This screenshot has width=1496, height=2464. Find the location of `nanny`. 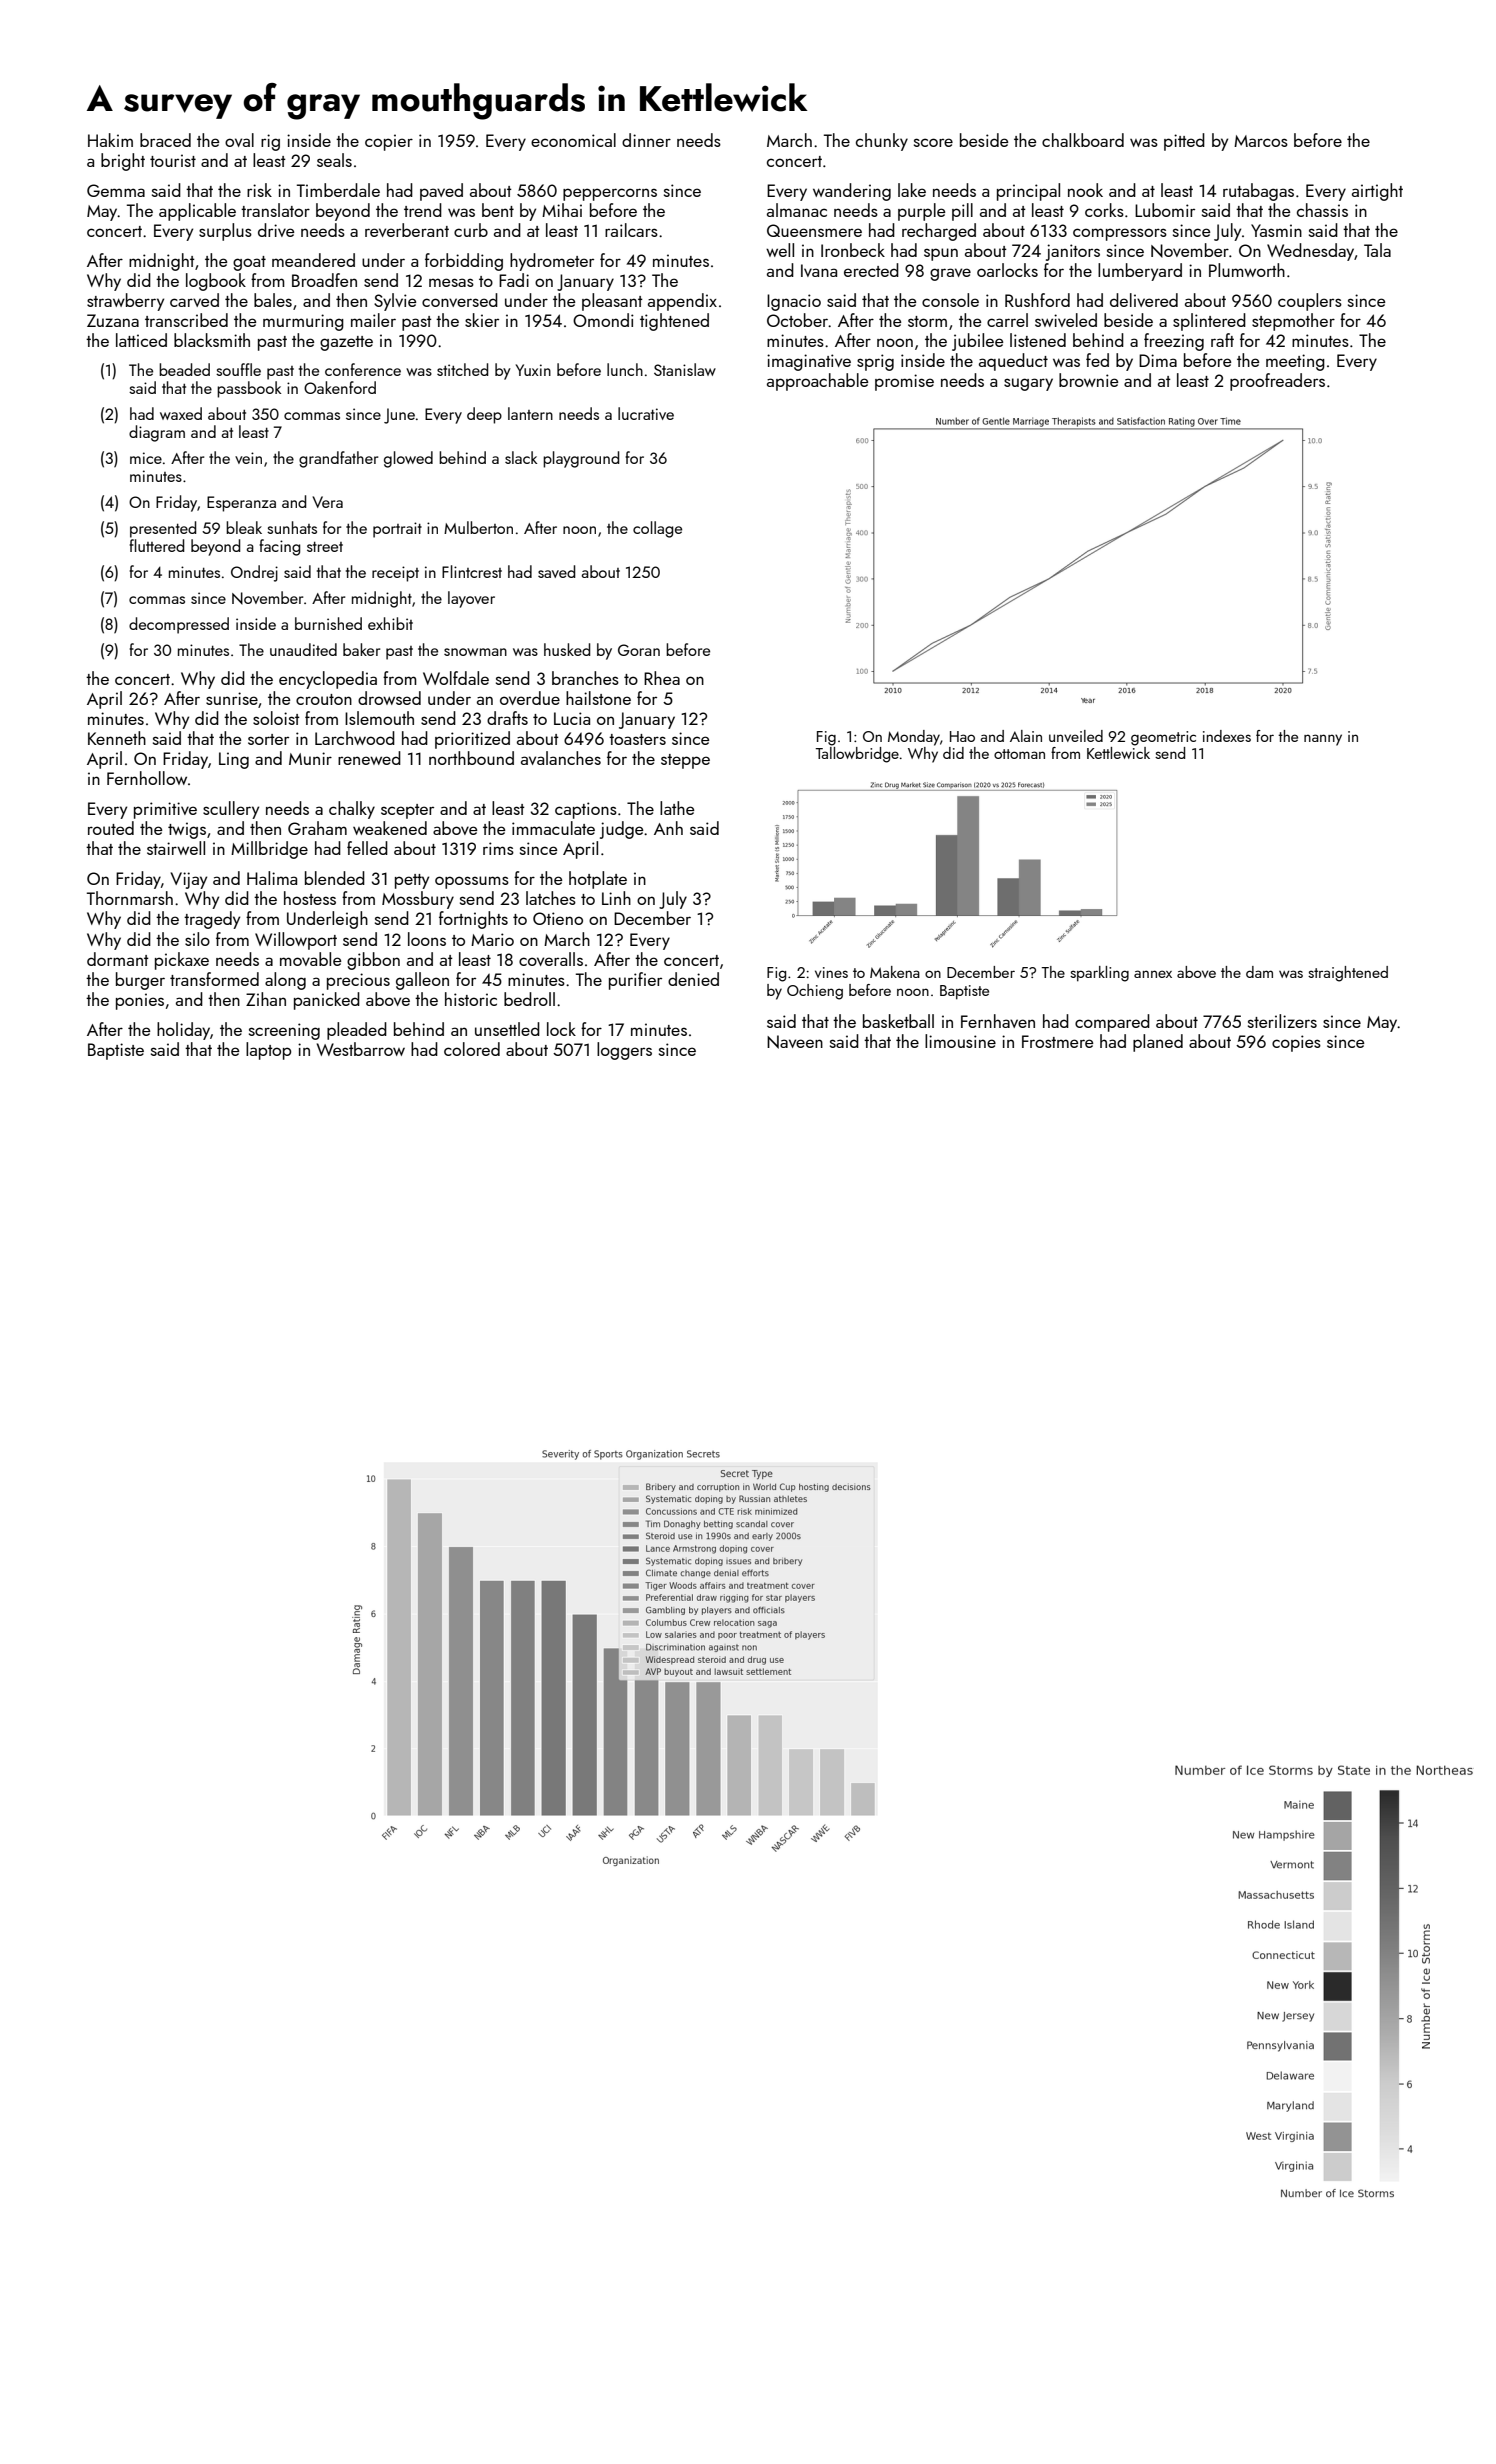

nanny is located at coordinates (1323, 740).
